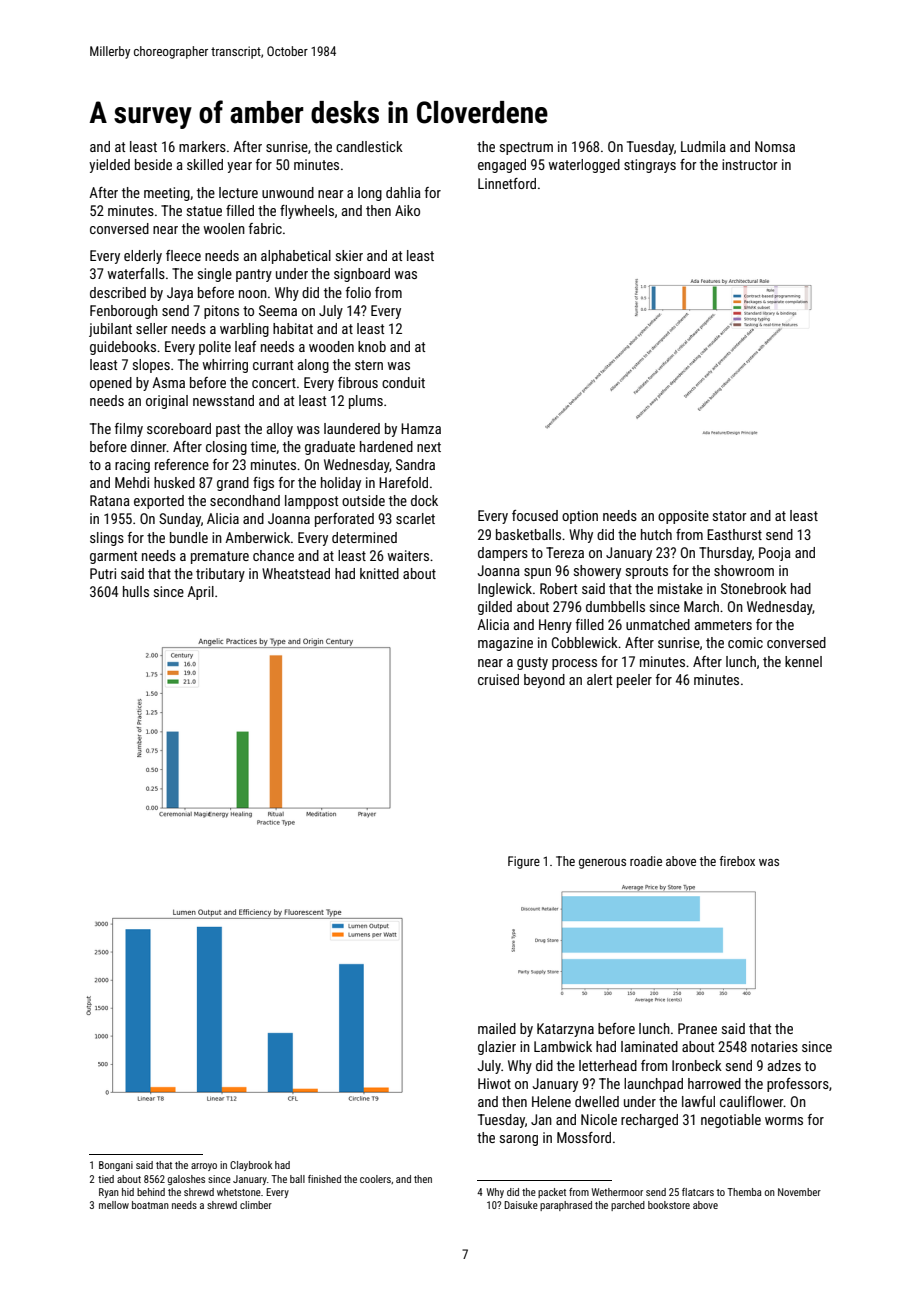 The height and width of the document is (1308, 924). I want to click on instructor, so click(750, 164).
